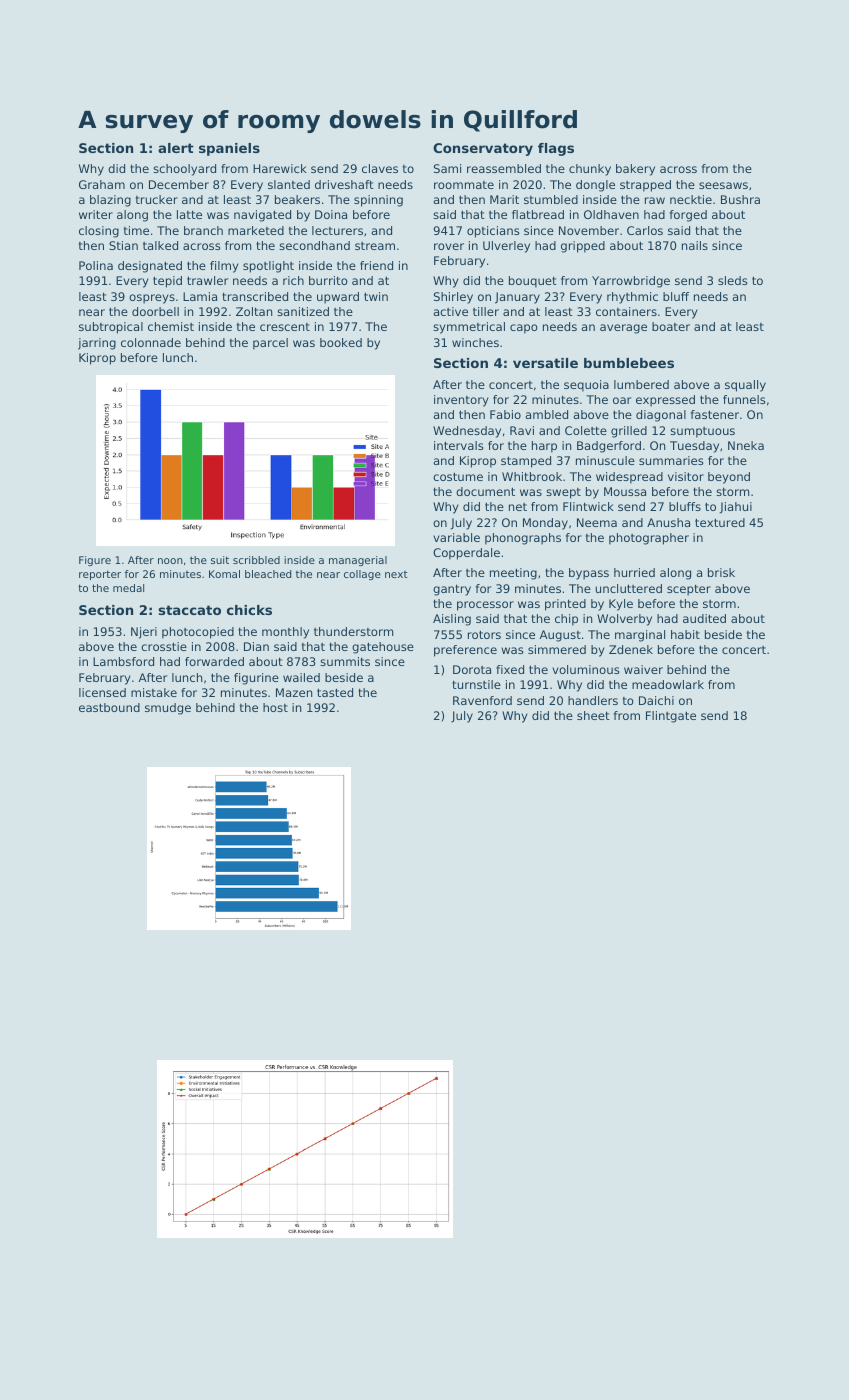 This screenshot has height=1400, width=849. I want to click on next, so click(396, 574).
